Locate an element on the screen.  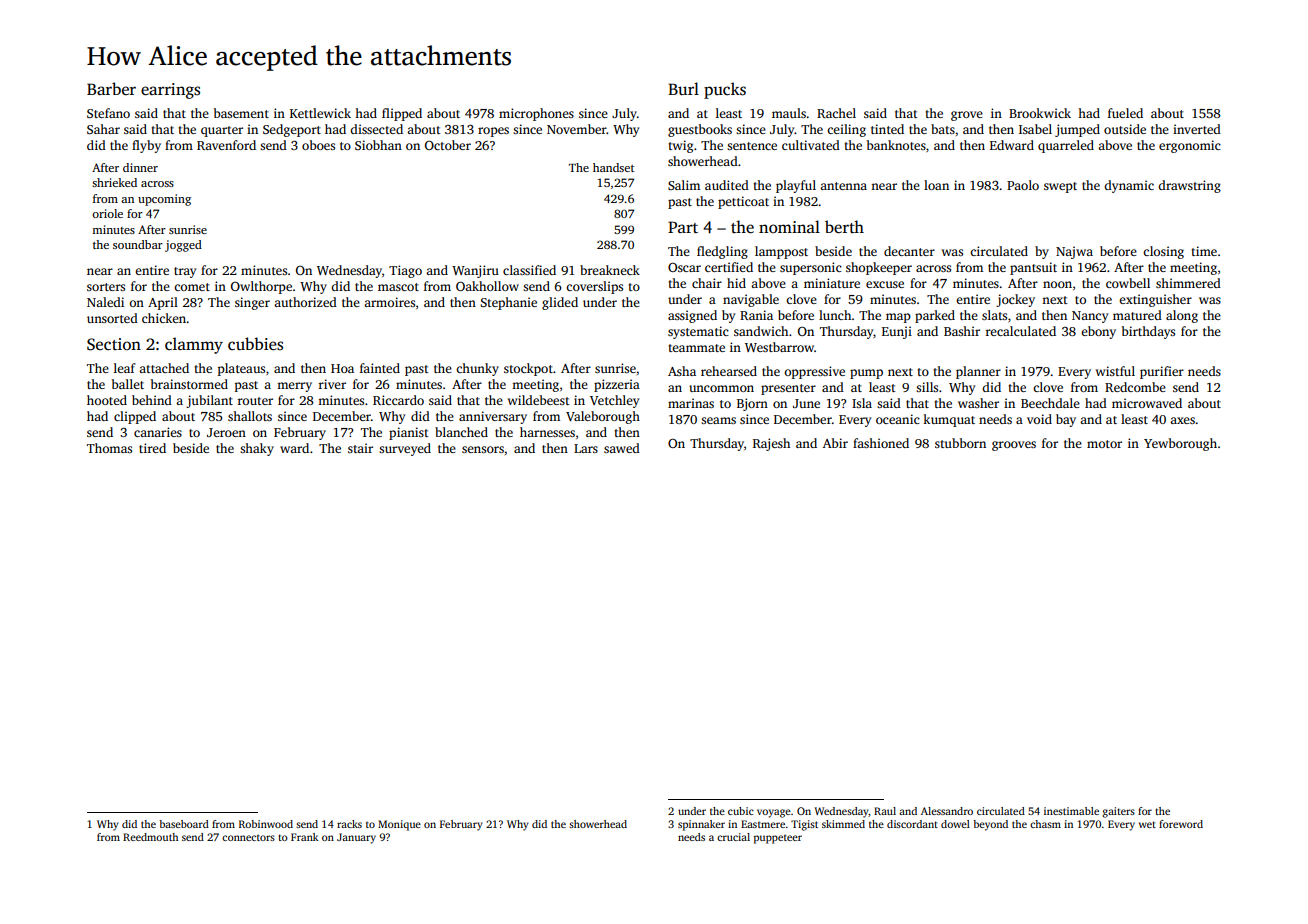
crucial is located at coordinates (733, 837).
